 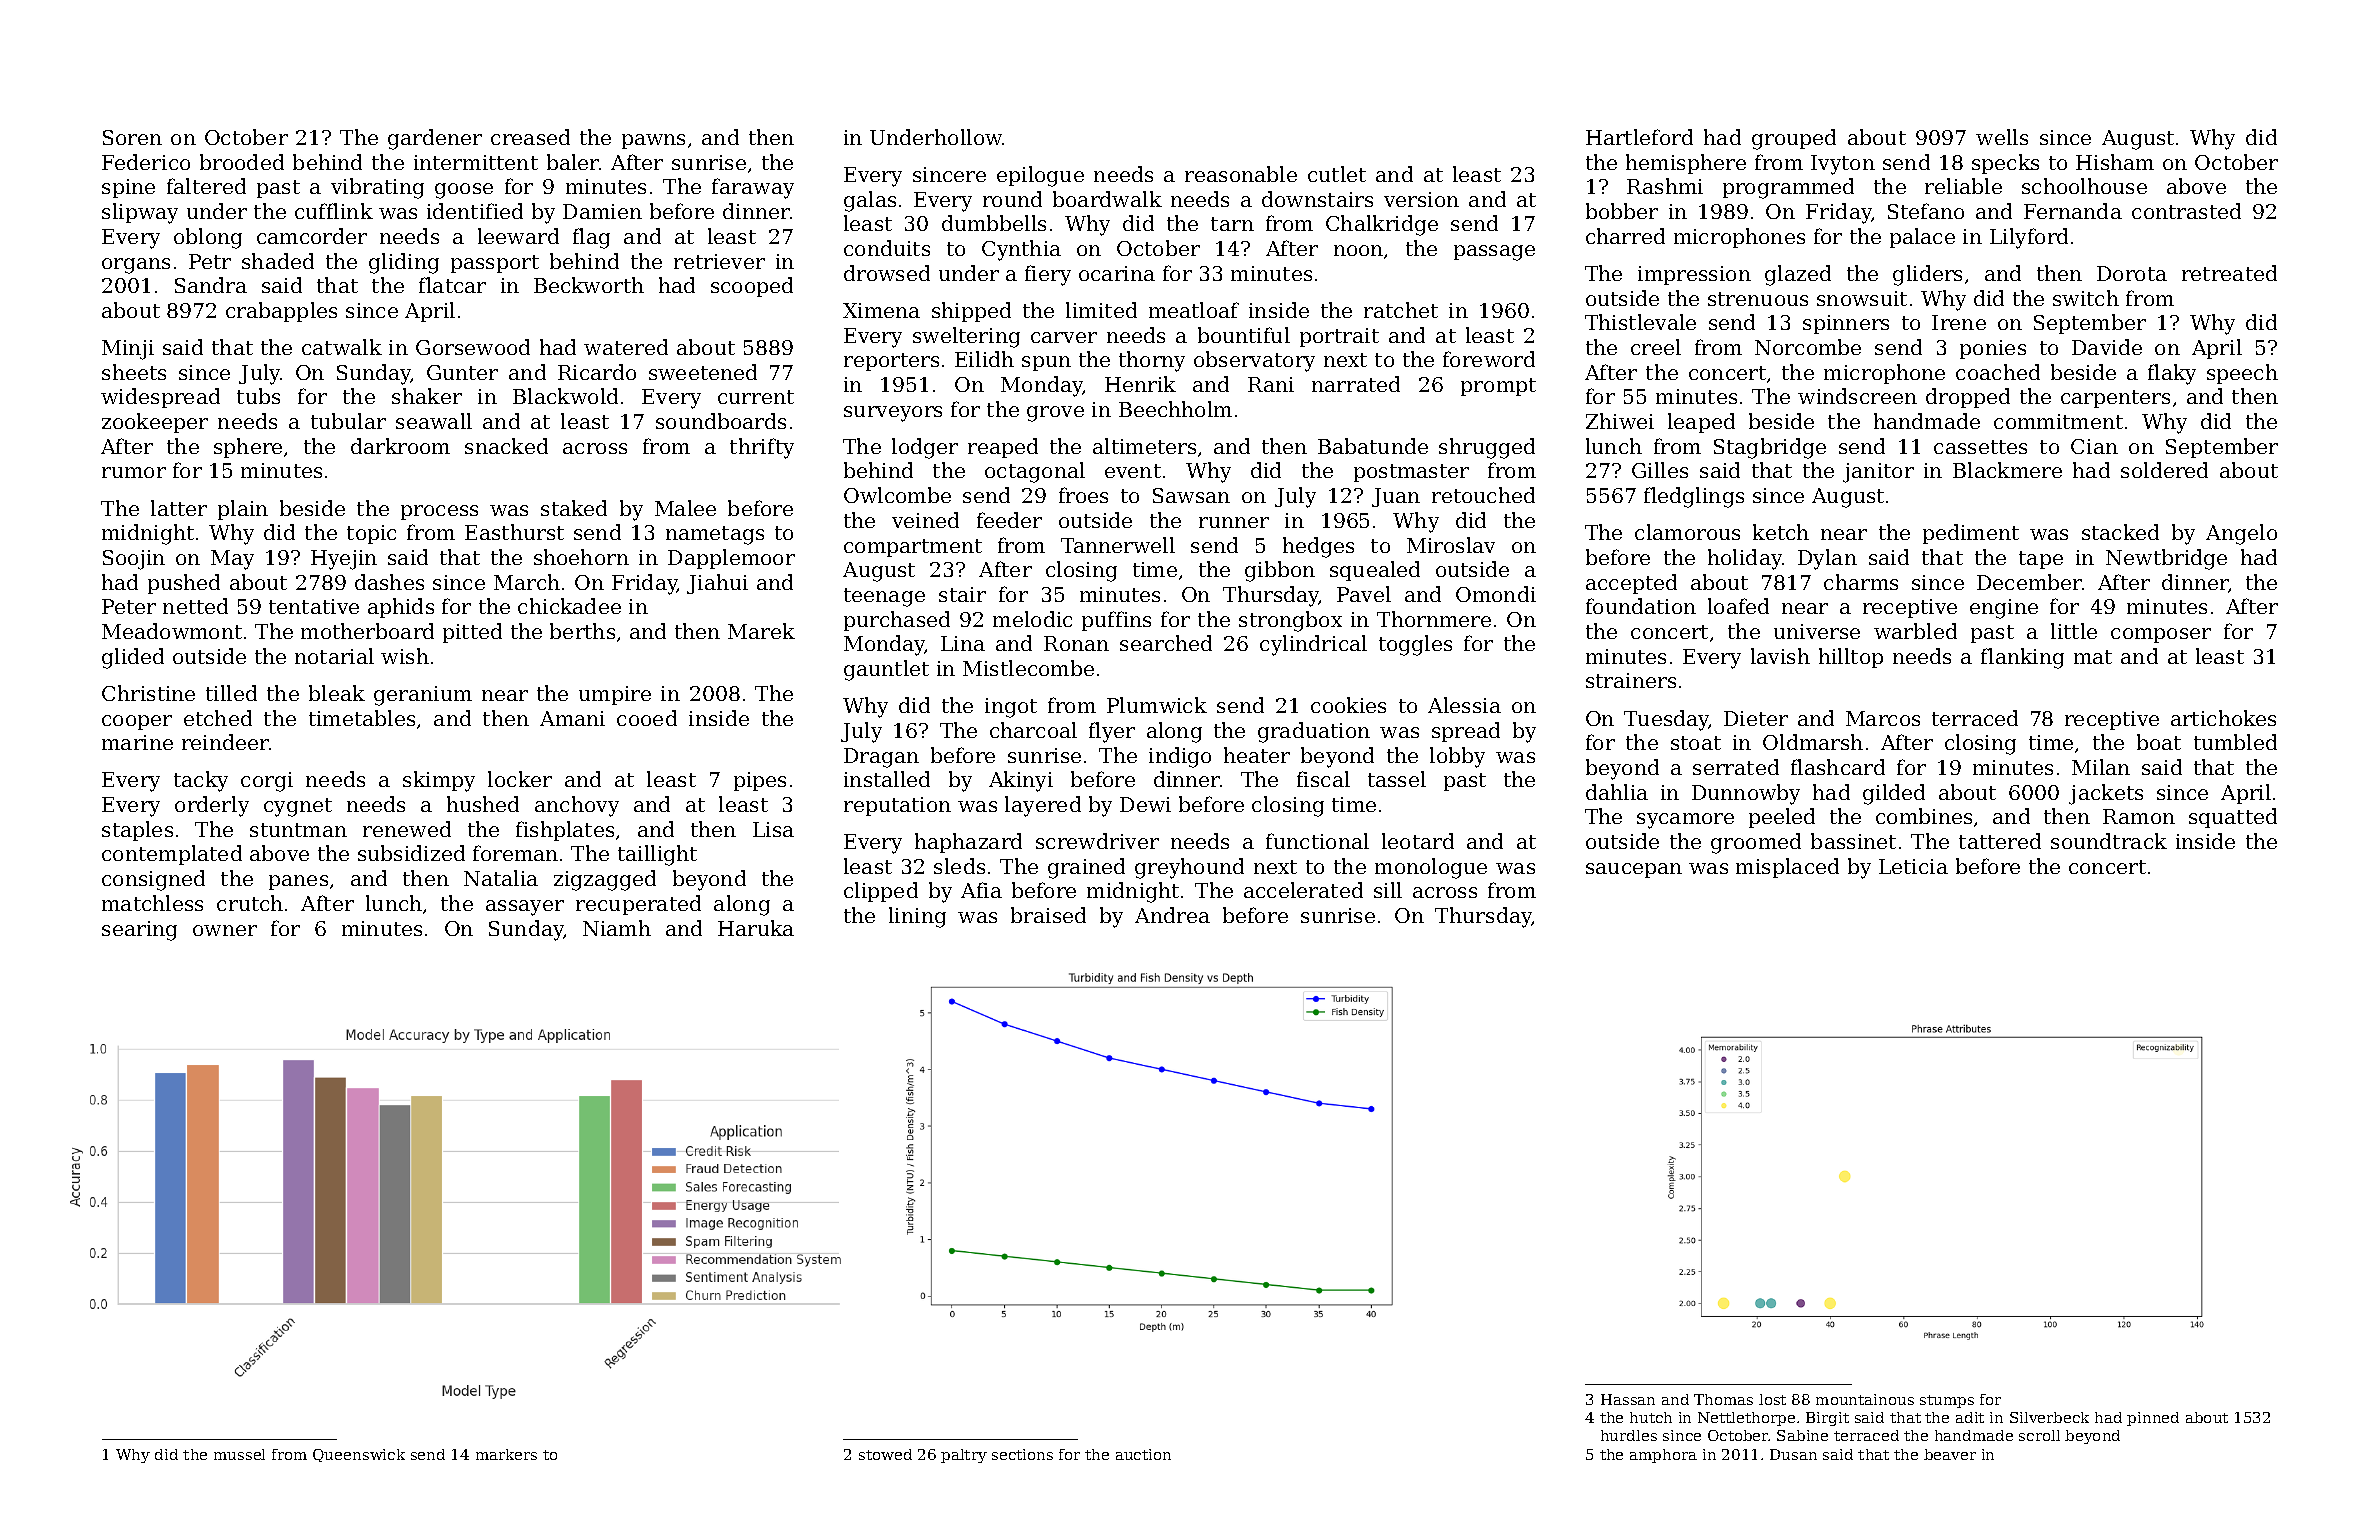 I want to click on wells, so click(x=2002, y=137).
